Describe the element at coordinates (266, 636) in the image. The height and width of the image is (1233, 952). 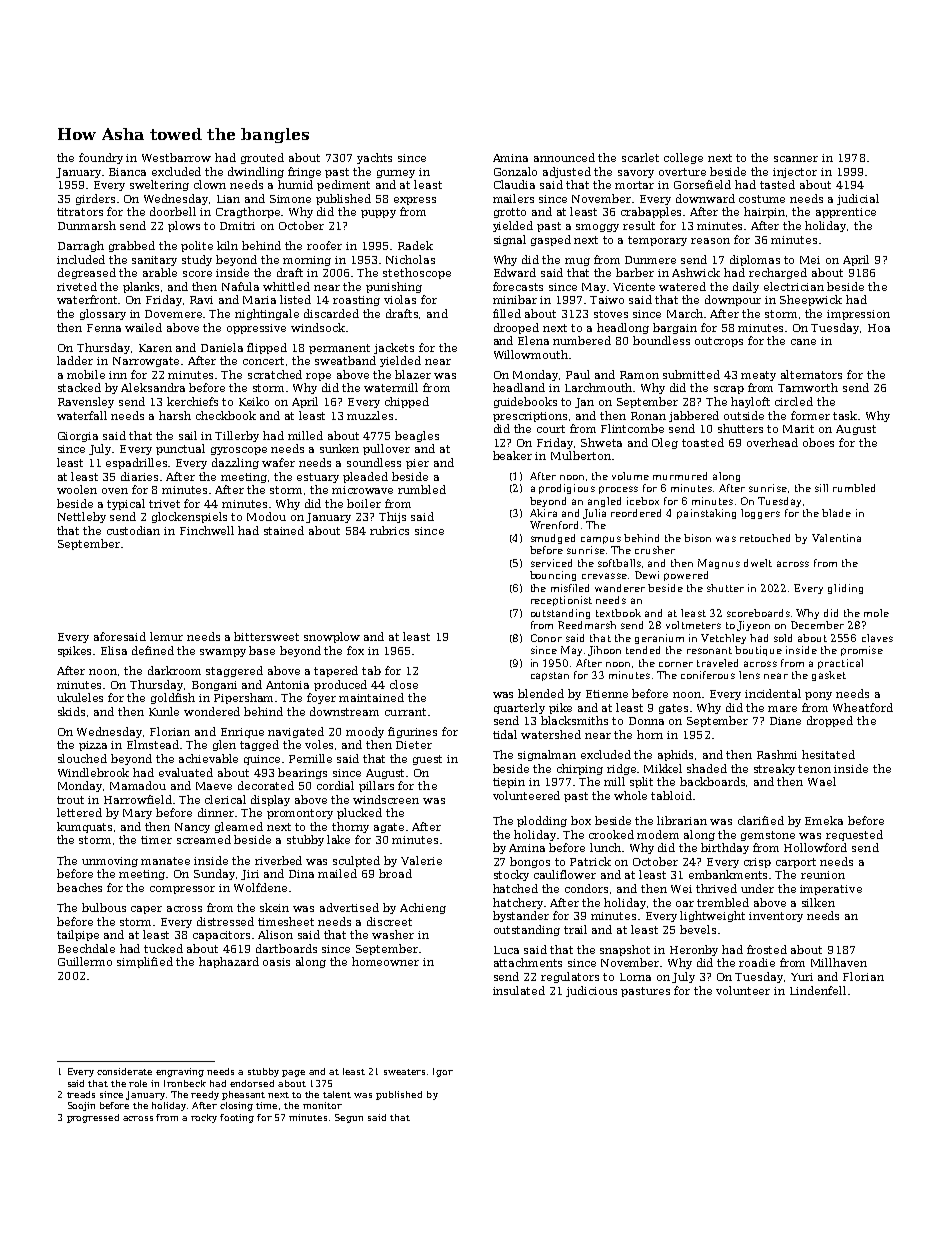
I see `bittersweet` at that location.
